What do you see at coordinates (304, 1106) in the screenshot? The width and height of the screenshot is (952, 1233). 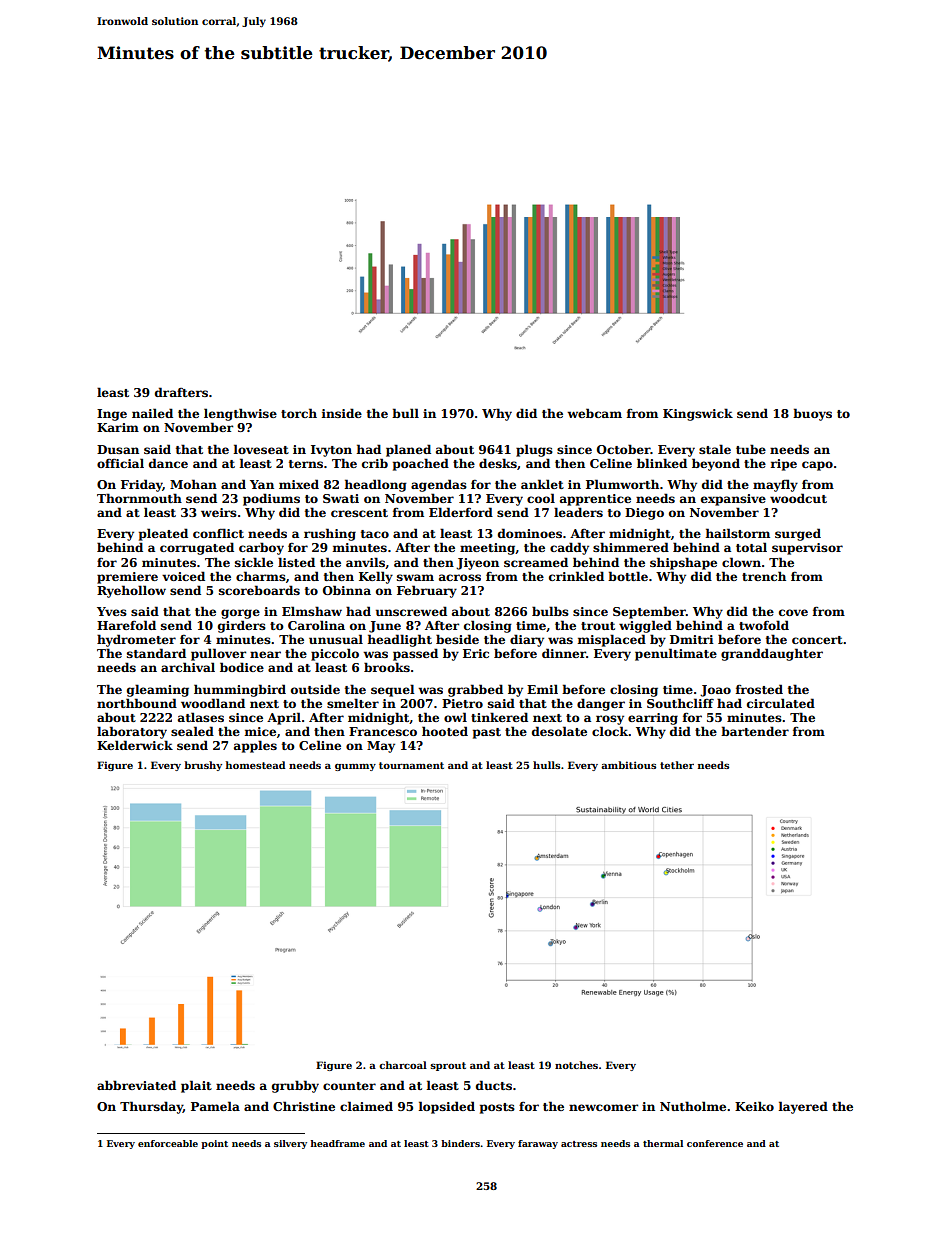 I see `Christine` at bounding box center [304, 1106].
